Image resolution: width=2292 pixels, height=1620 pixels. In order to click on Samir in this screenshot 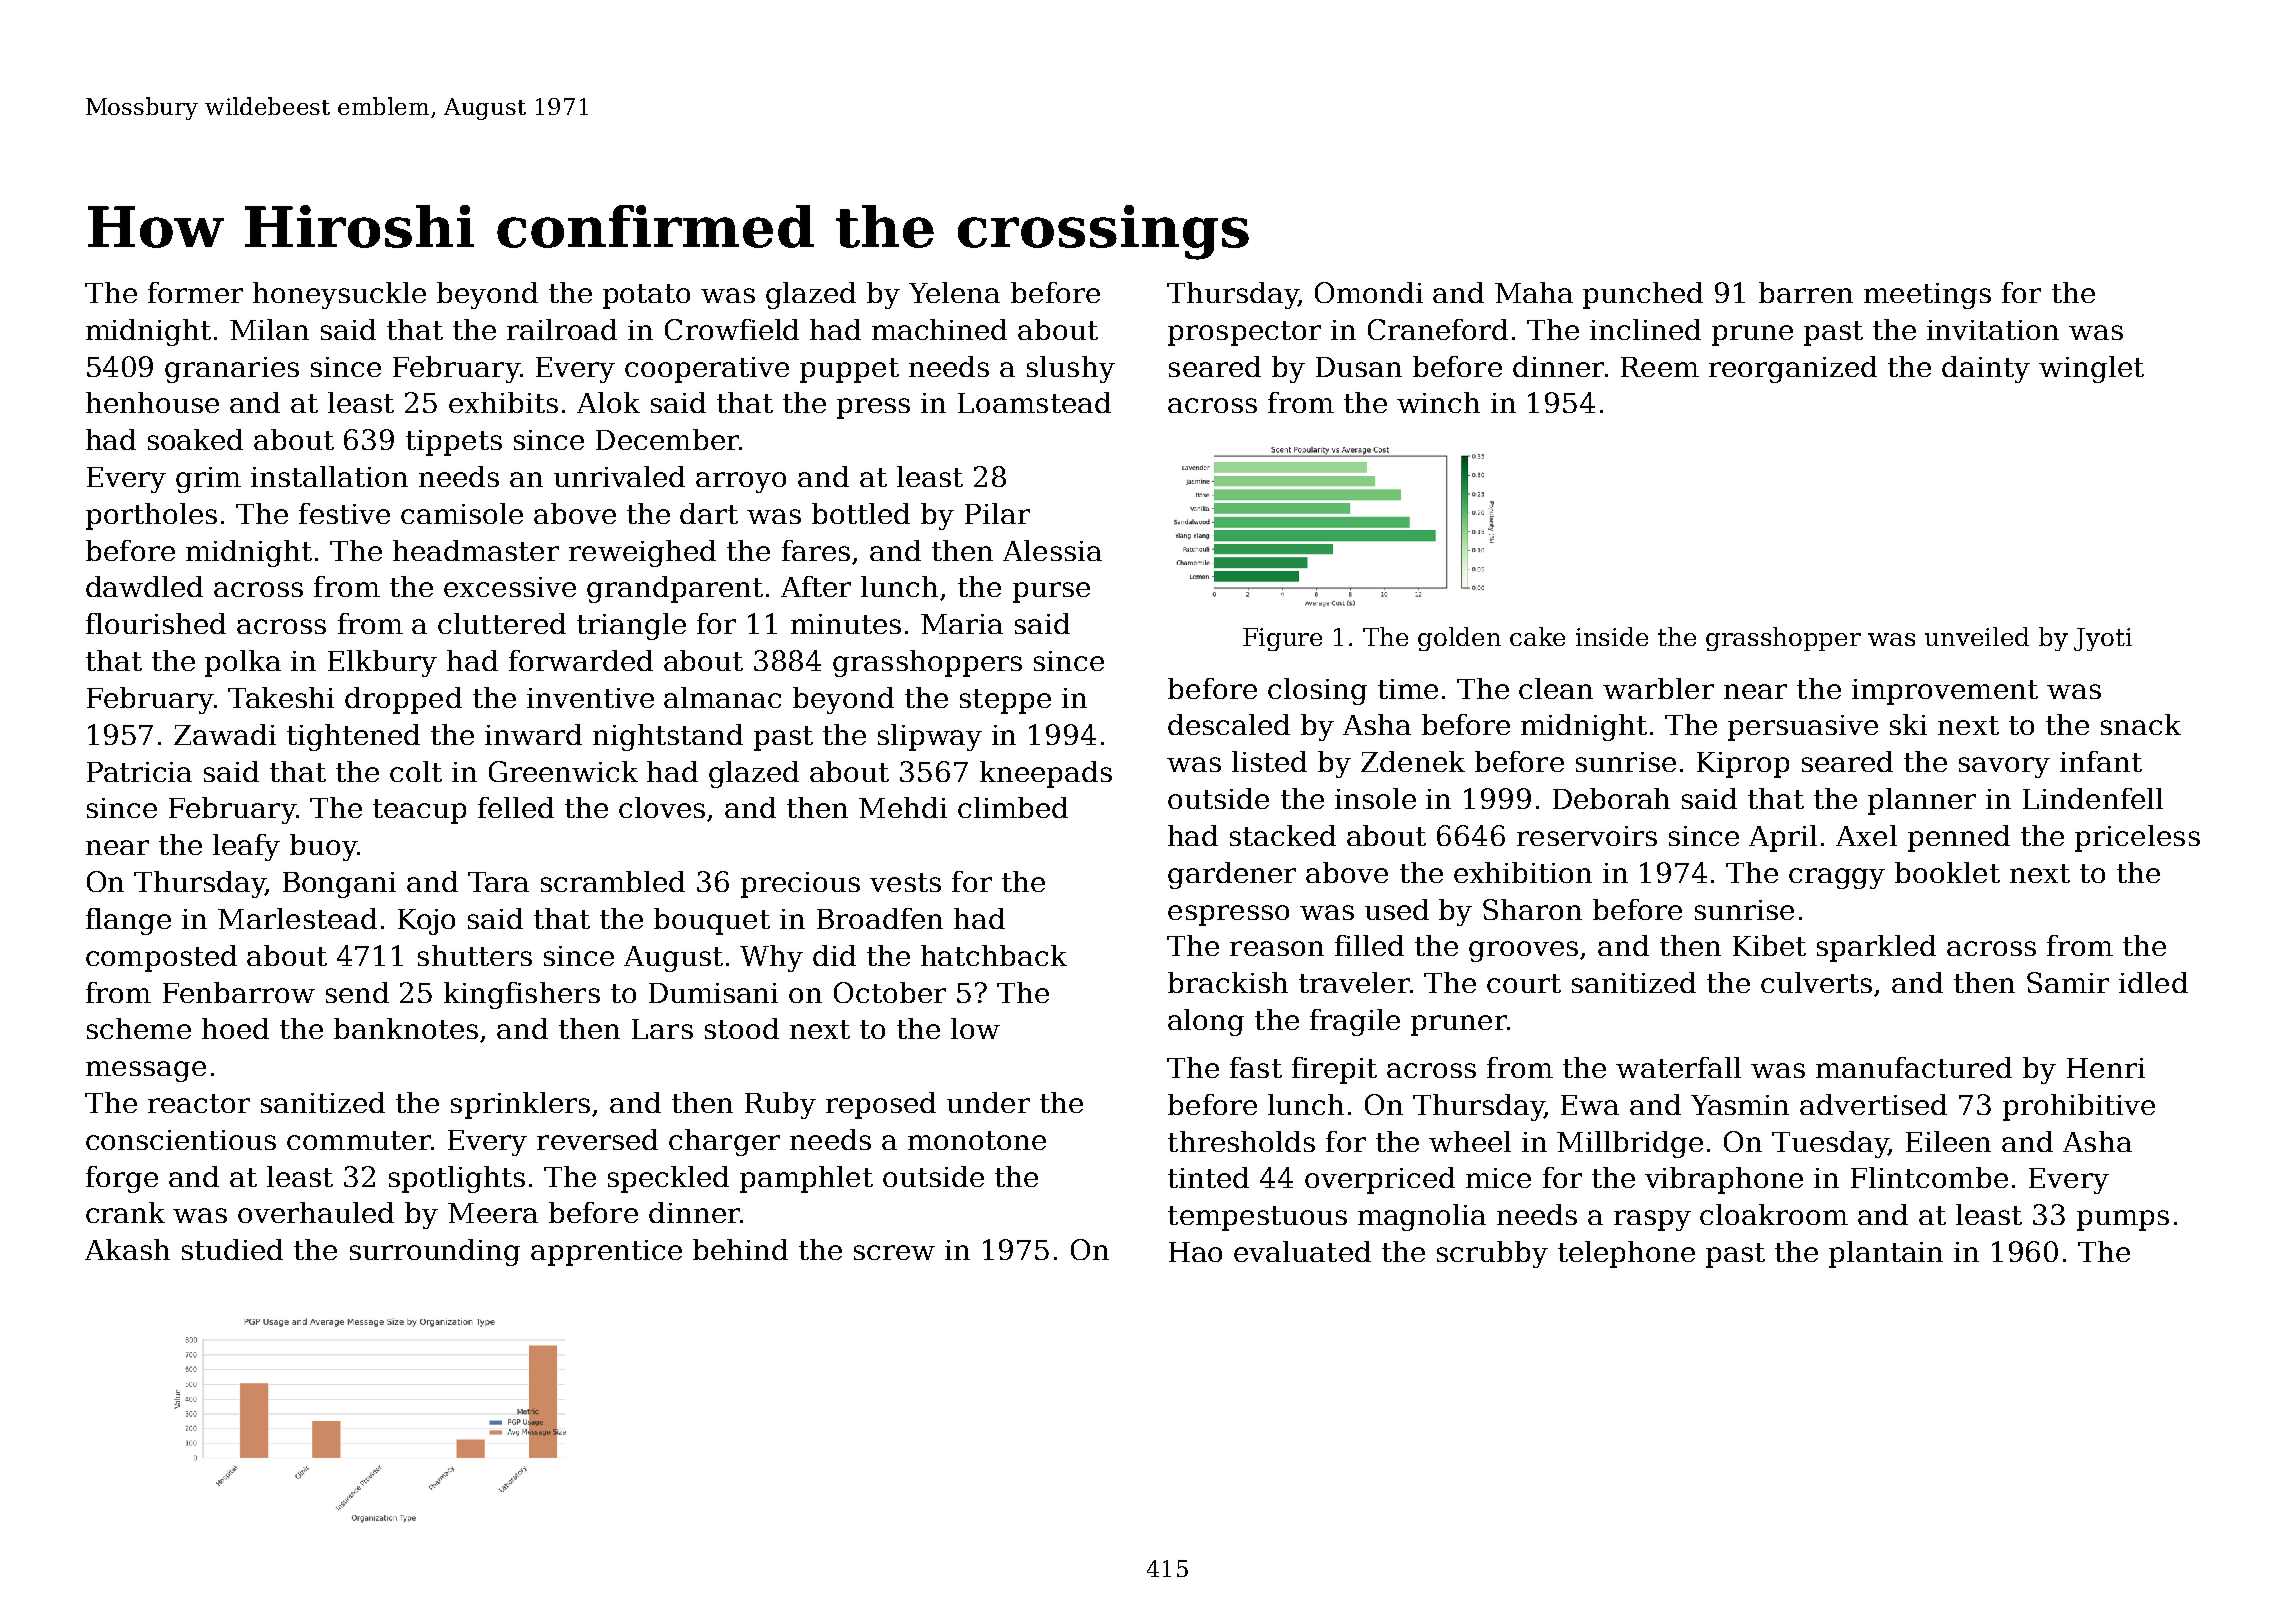, I will do `click(2068, 982)`.
